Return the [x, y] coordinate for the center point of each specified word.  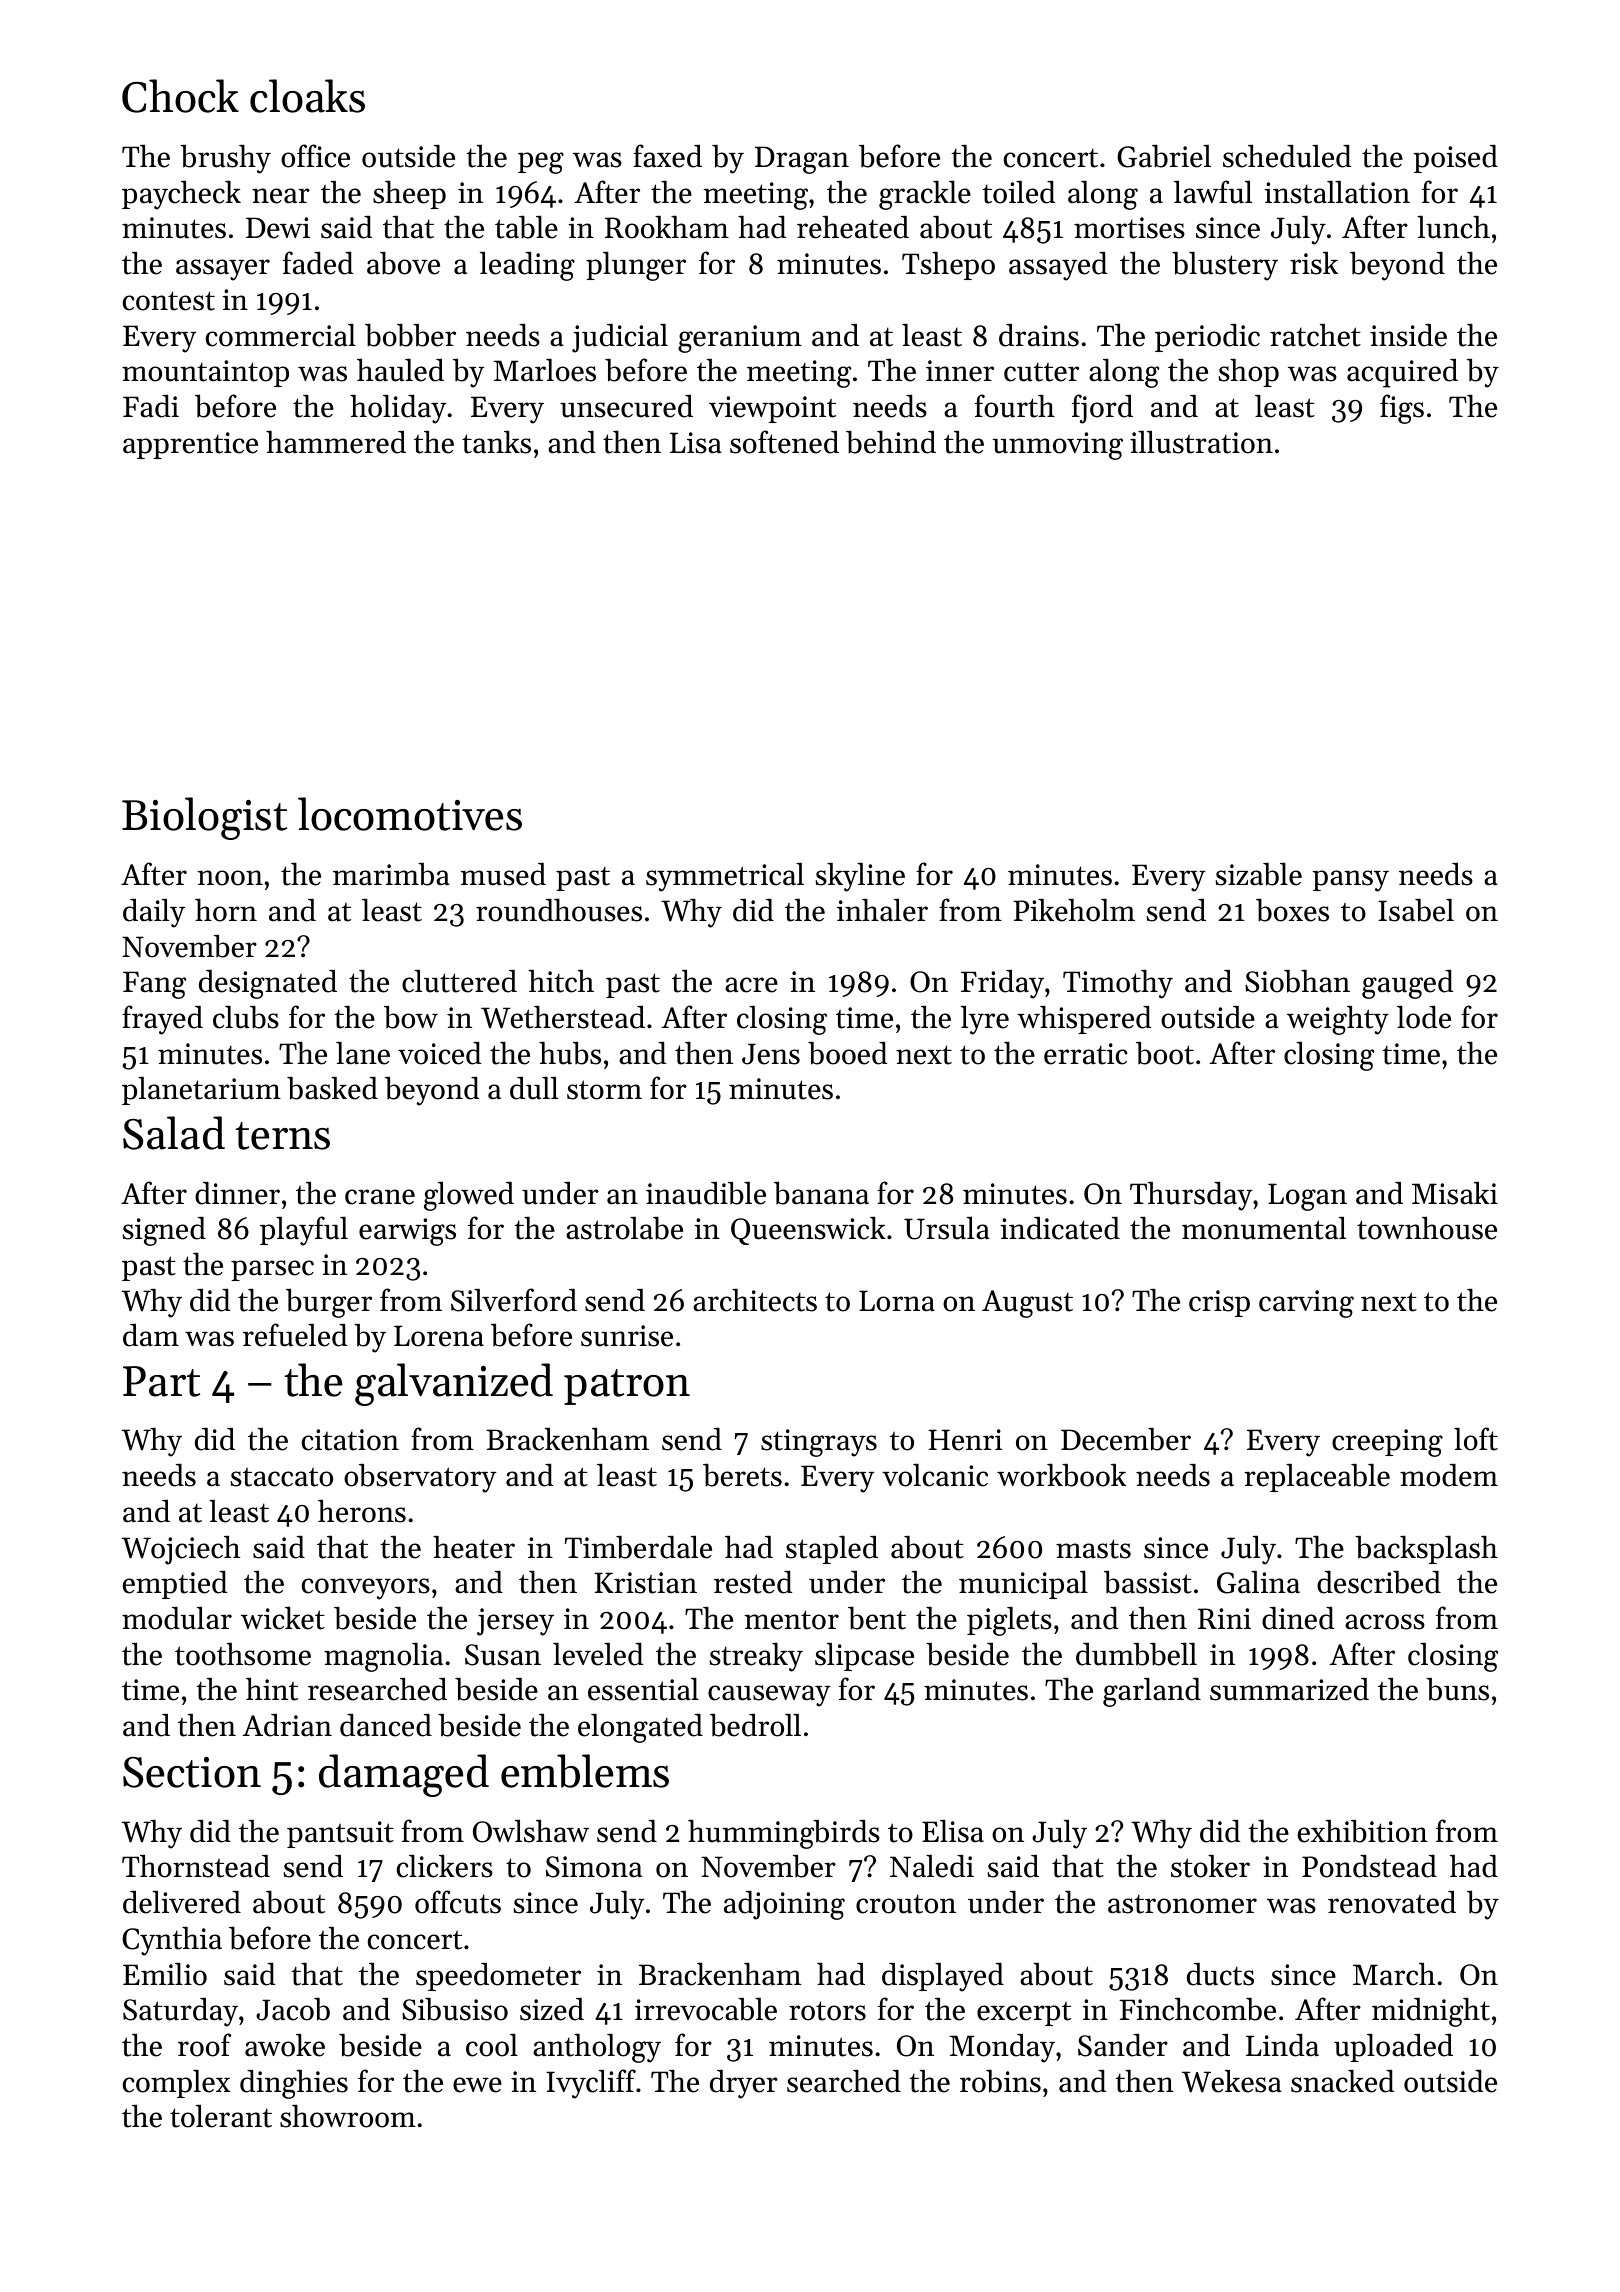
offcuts [458, 1902]
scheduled [1287, 156]
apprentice [190, 445]
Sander [1123, 2045]
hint [272, 1689]
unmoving [1058, 446]
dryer [744, 2084]
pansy [1350, 881]
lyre [985, 1020]
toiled [1019, 192]
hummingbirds [784, 1834]
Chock [180, 96]
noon [230, 878]
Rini [1224, 1618]
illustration [1201, 442]
